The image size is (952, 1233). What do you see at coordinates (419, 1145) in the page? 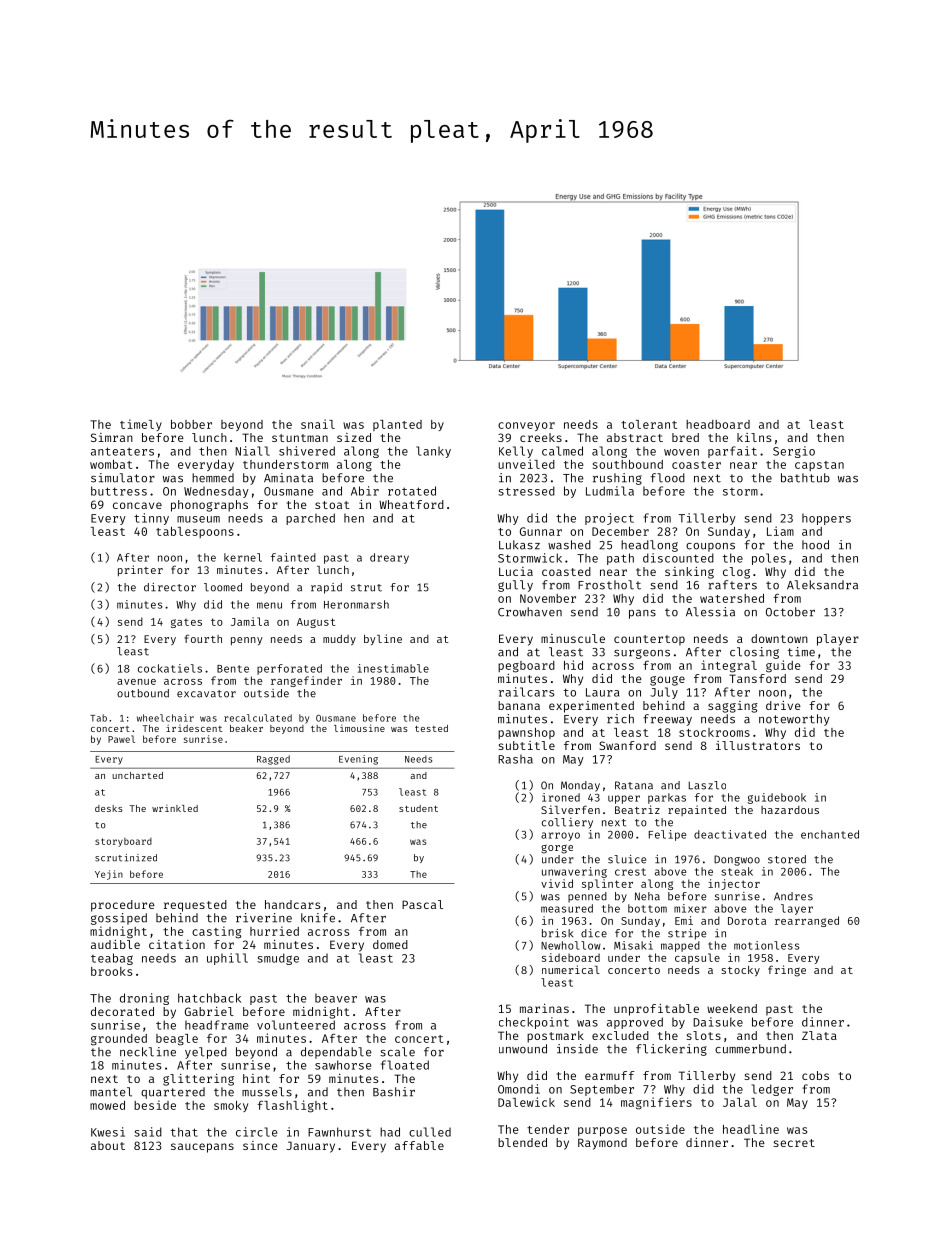
I see `affable` at bounding box center [419, 1145].
